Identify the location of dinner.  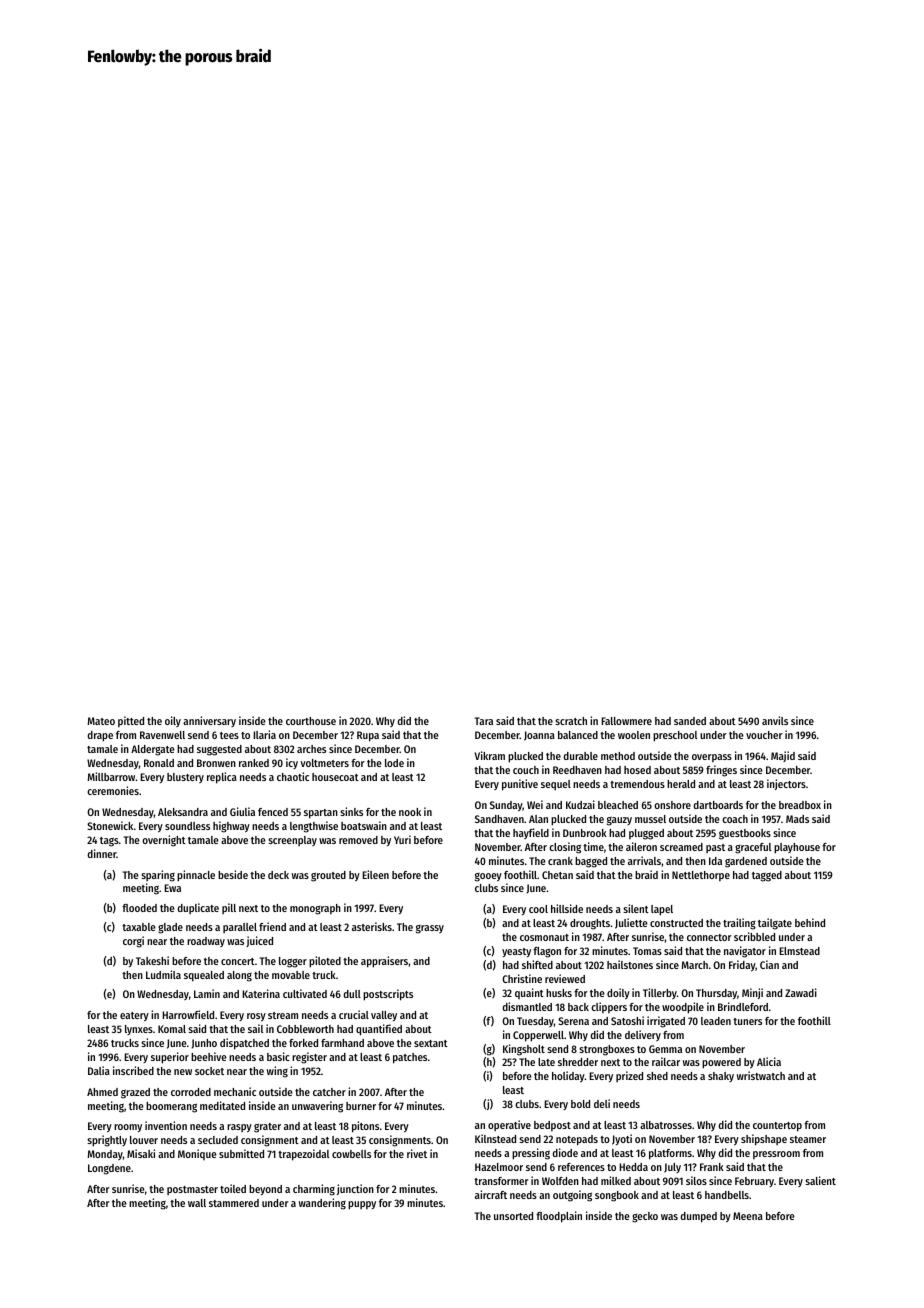
(102, 853).
